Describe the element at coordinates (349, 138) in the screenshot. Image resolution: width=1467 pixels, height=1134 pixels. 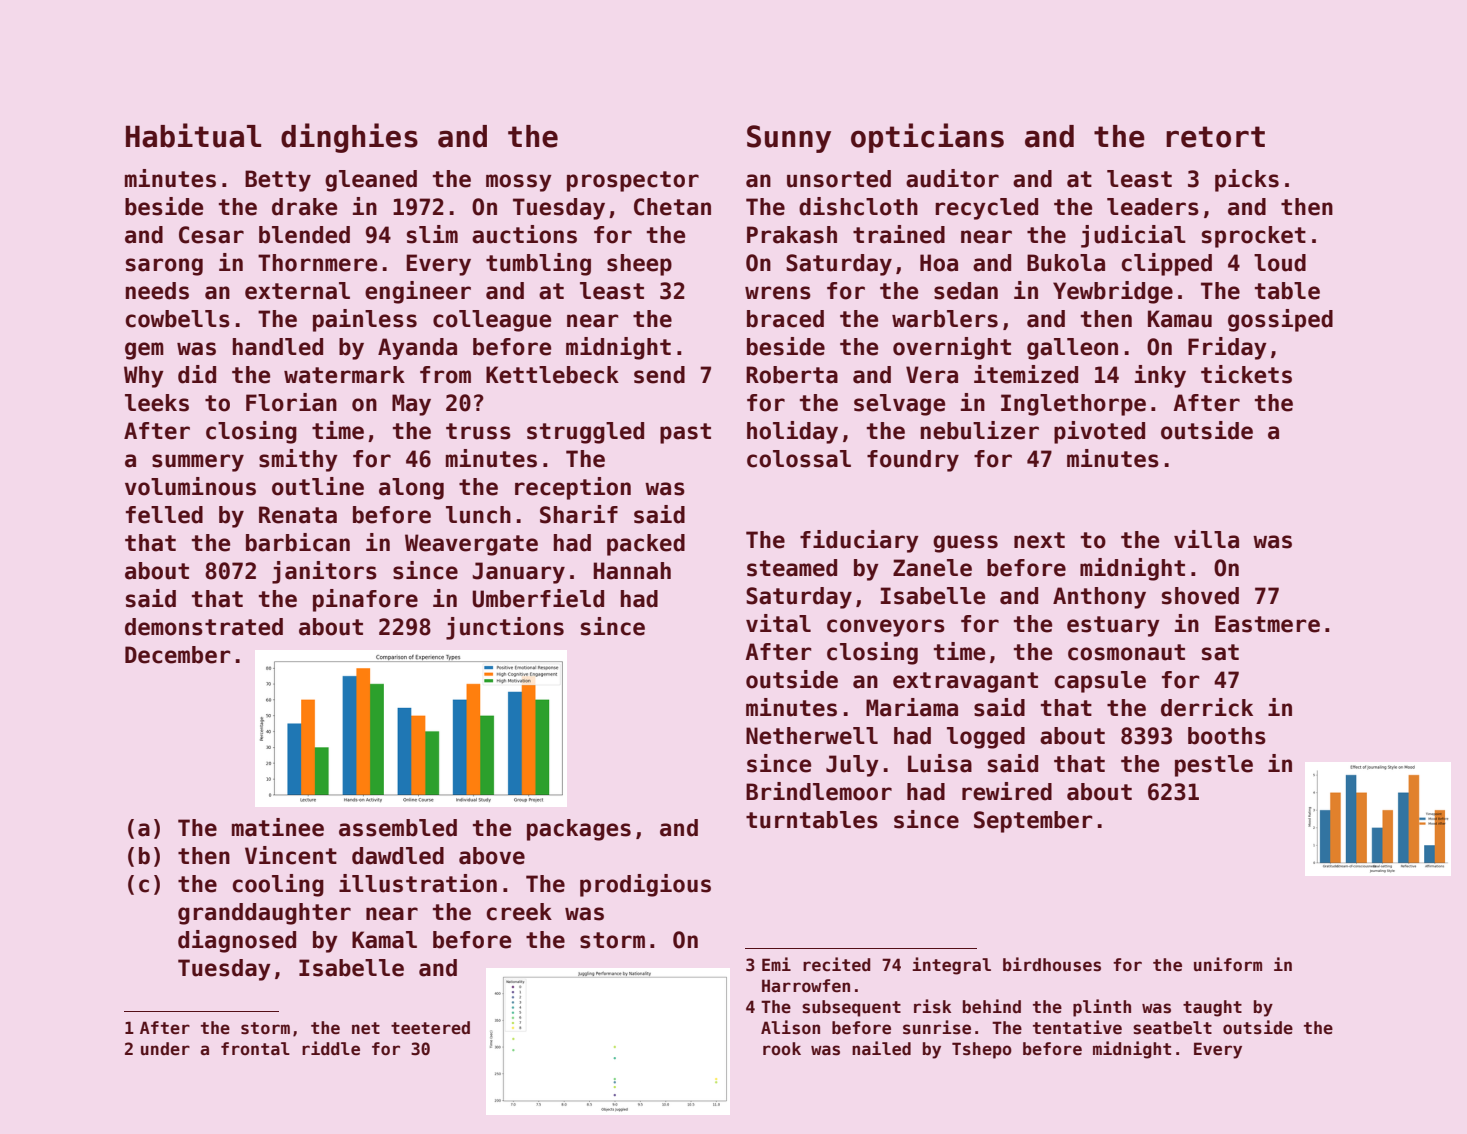
I see `dinghies` at that location.
